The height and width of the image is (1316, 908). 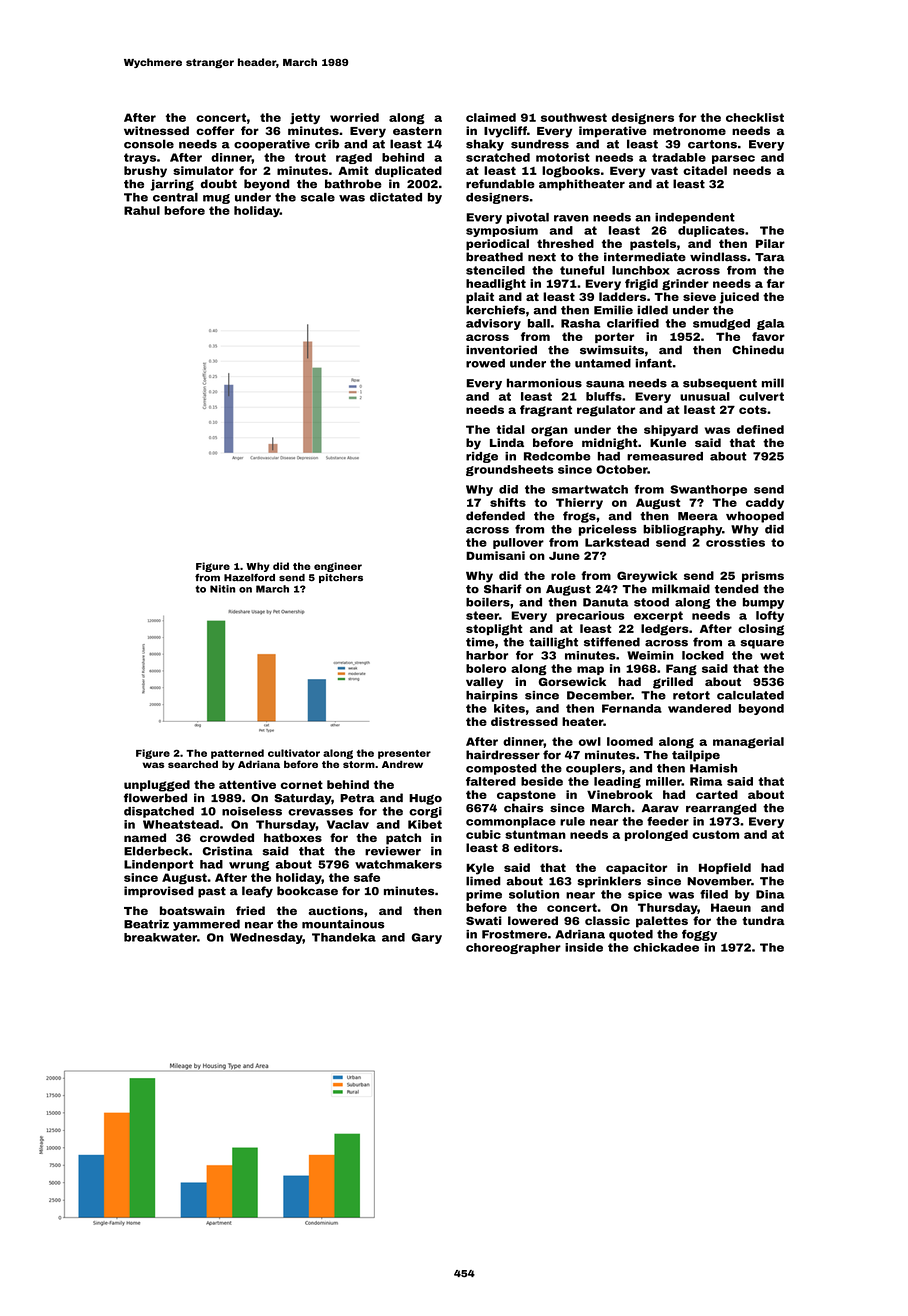 What do you see at coordinates (612, 642) in the image?
I see `stiffened` at bounding box center [612, 642].
